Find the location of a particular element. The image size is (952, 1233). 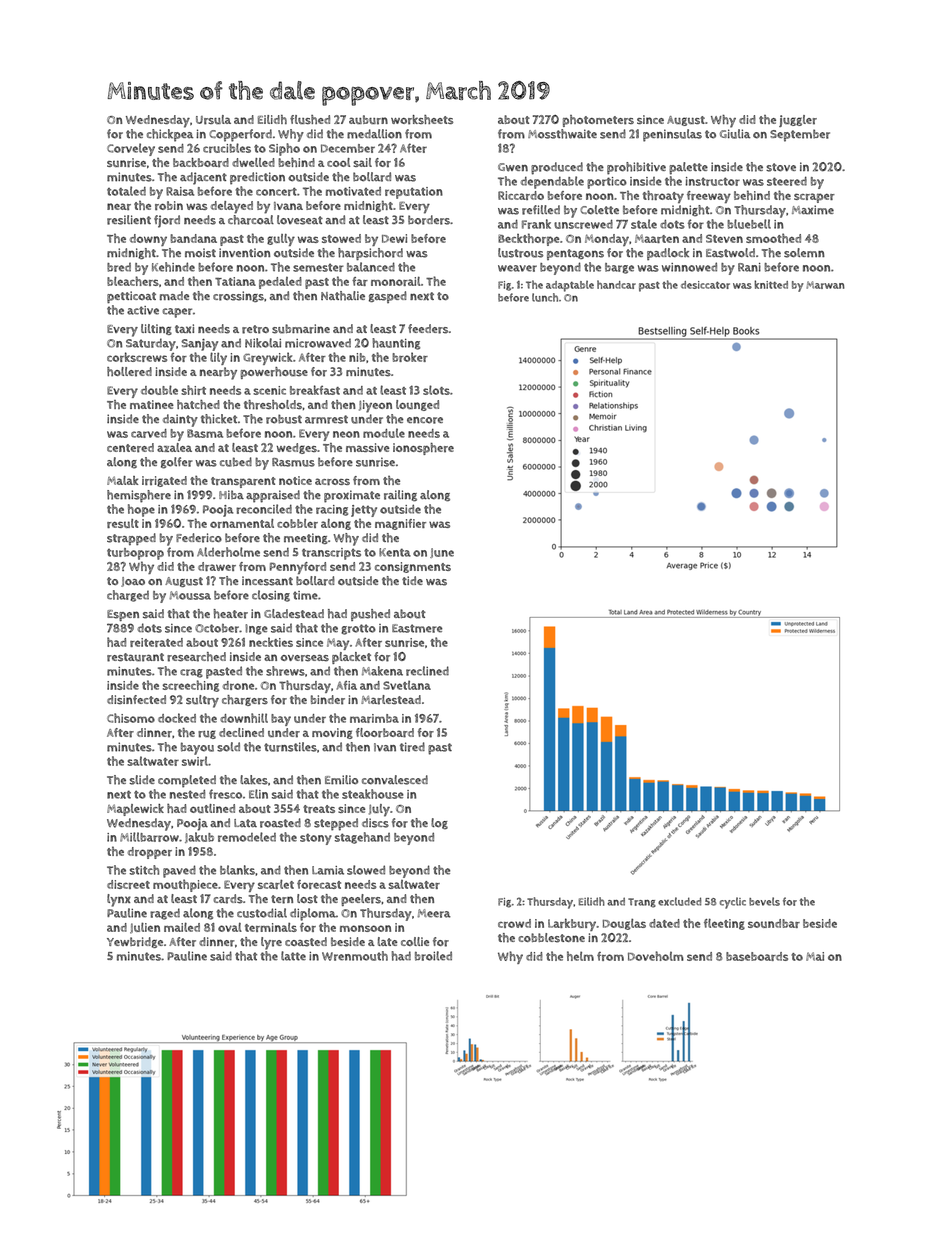

bevels is located at coordinates (764, 901).
